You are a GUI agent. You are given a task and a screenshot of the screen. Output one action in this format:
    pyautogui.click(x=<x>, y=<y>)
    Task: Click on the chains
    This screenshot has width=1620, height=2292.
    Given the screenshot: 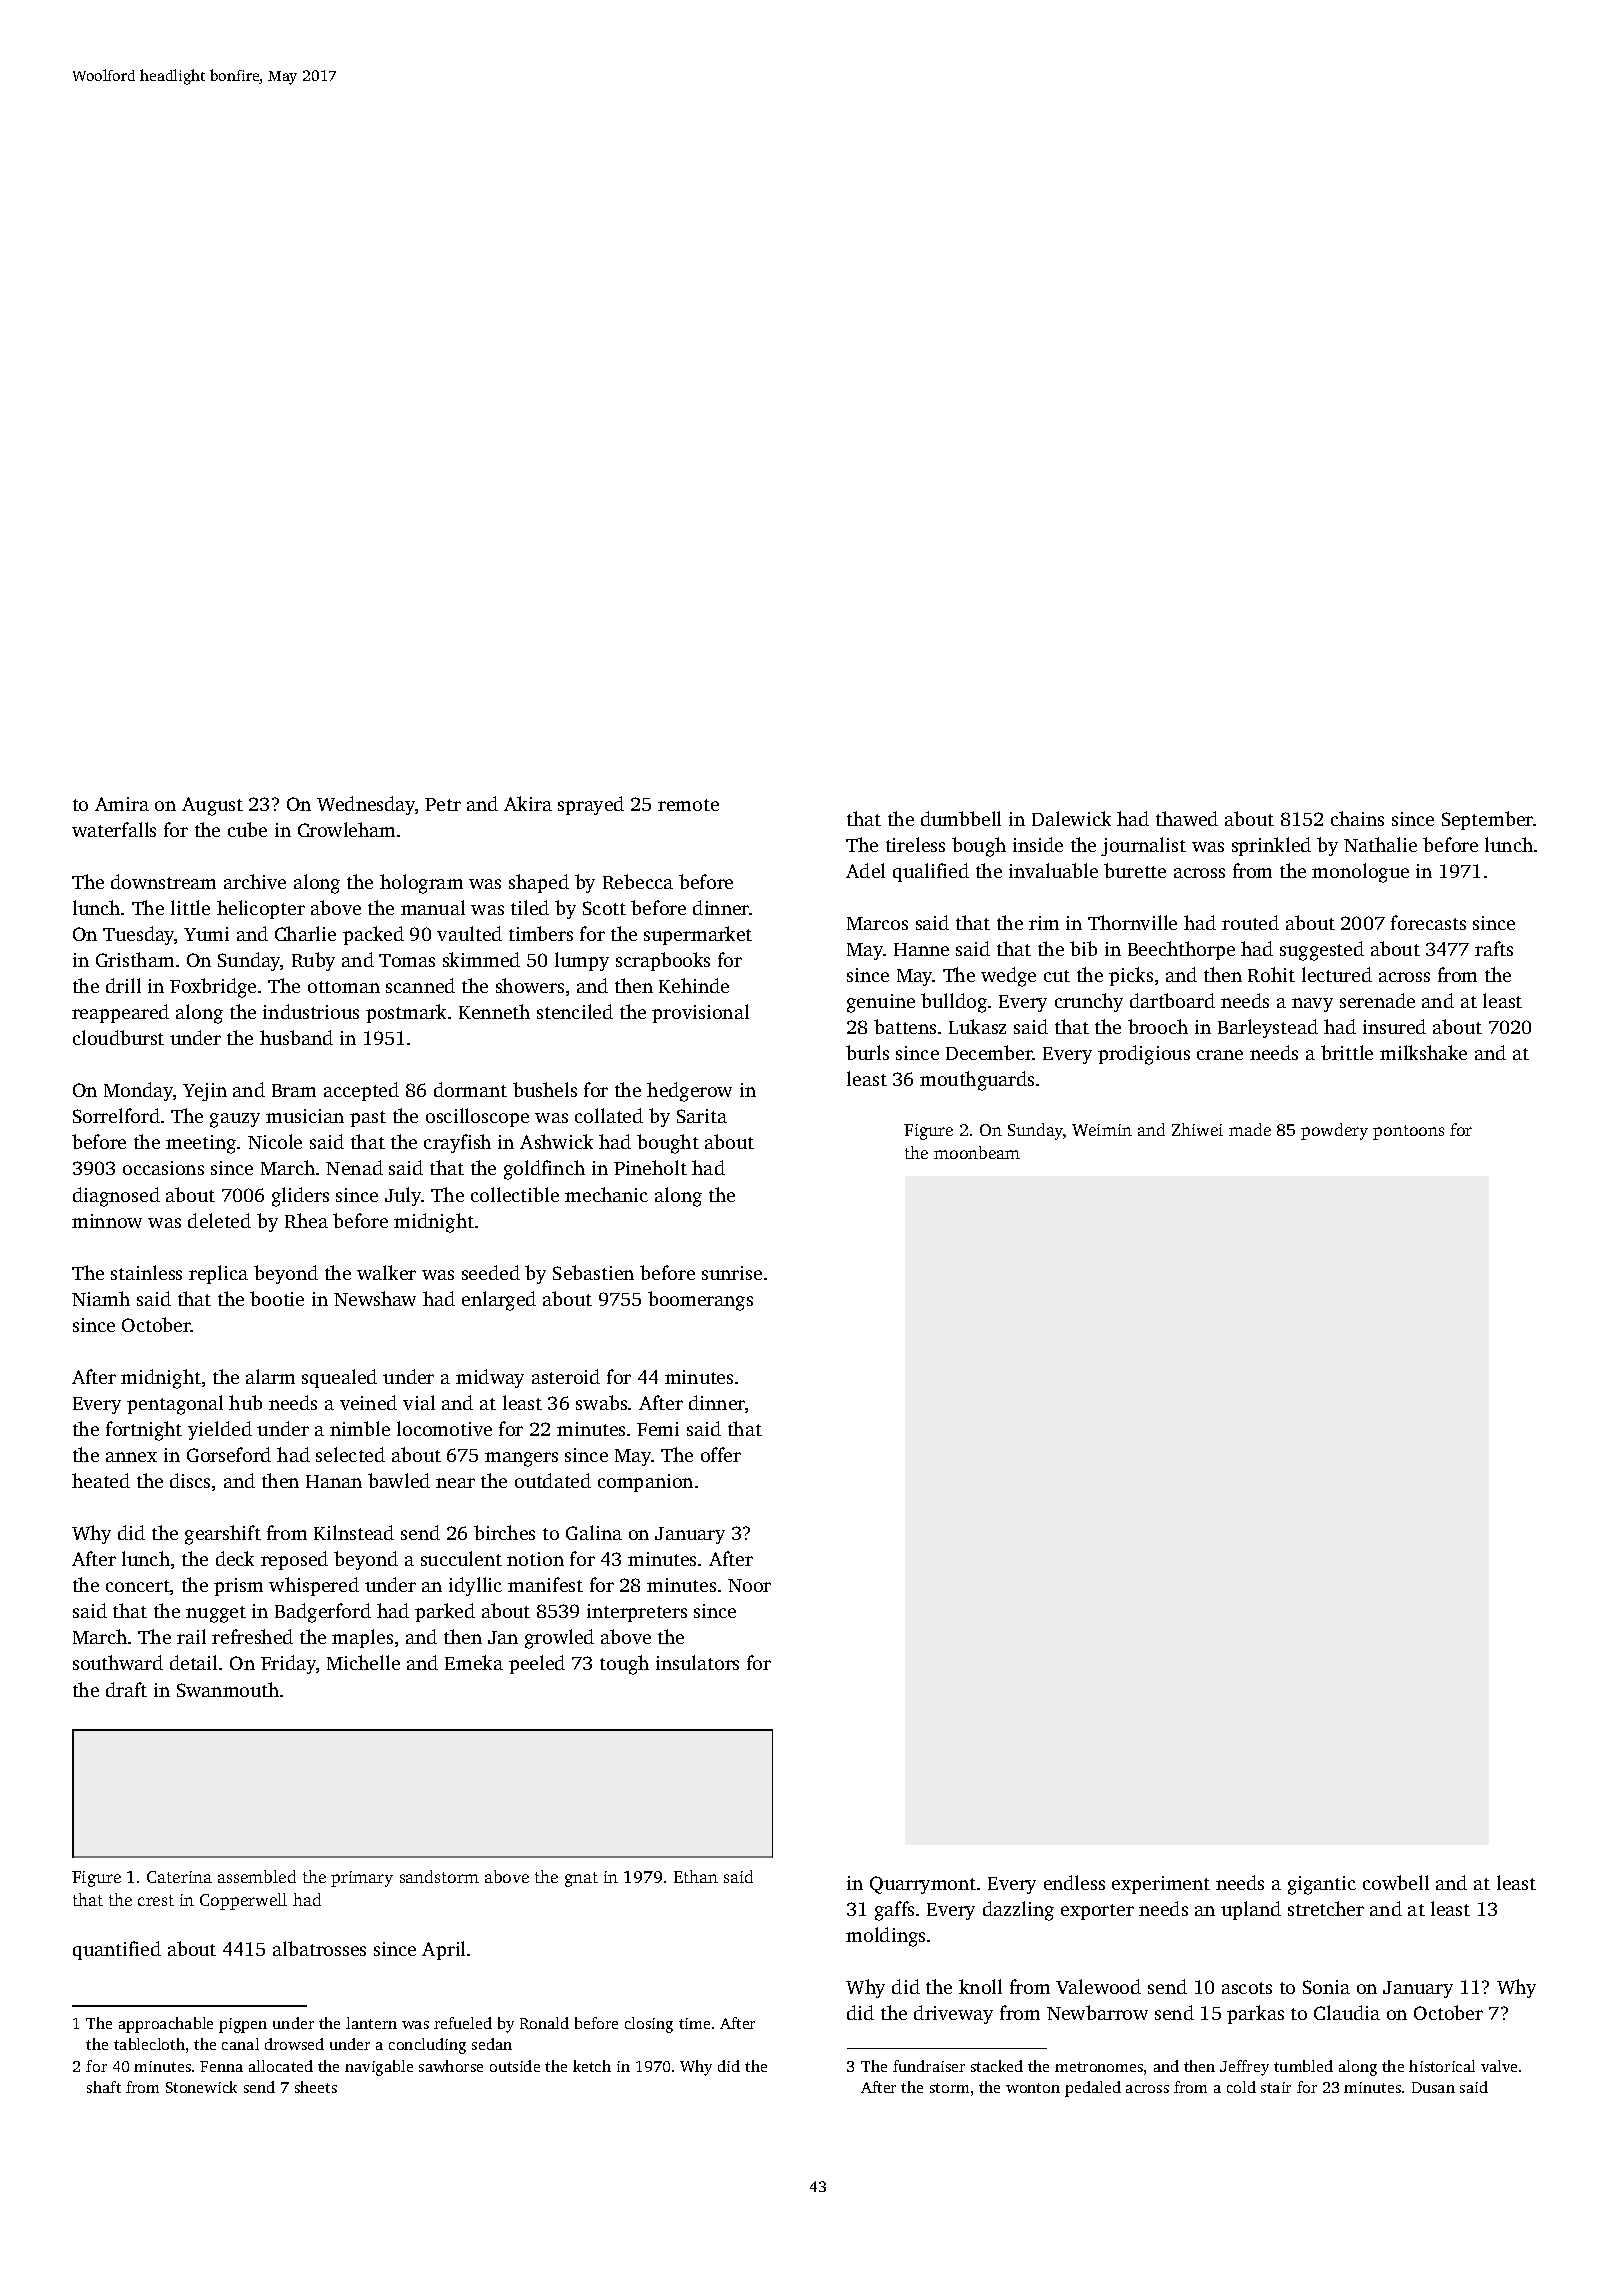 What is the action you would take?
    pyautogui.click(x=1357, y=818)
